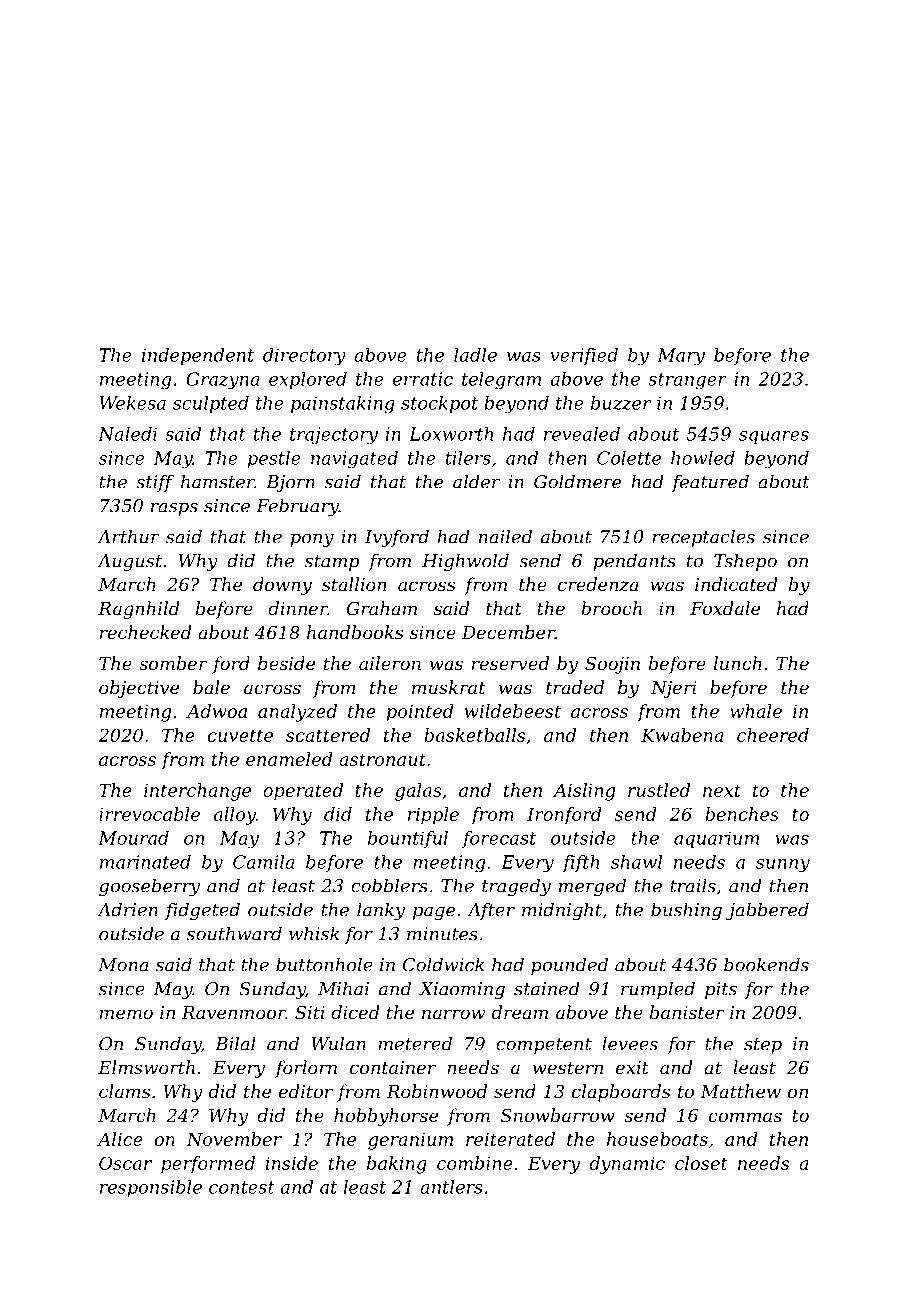 This screenshot has height=1316, width=908. I want to click on lunch, so click(738, 663).
